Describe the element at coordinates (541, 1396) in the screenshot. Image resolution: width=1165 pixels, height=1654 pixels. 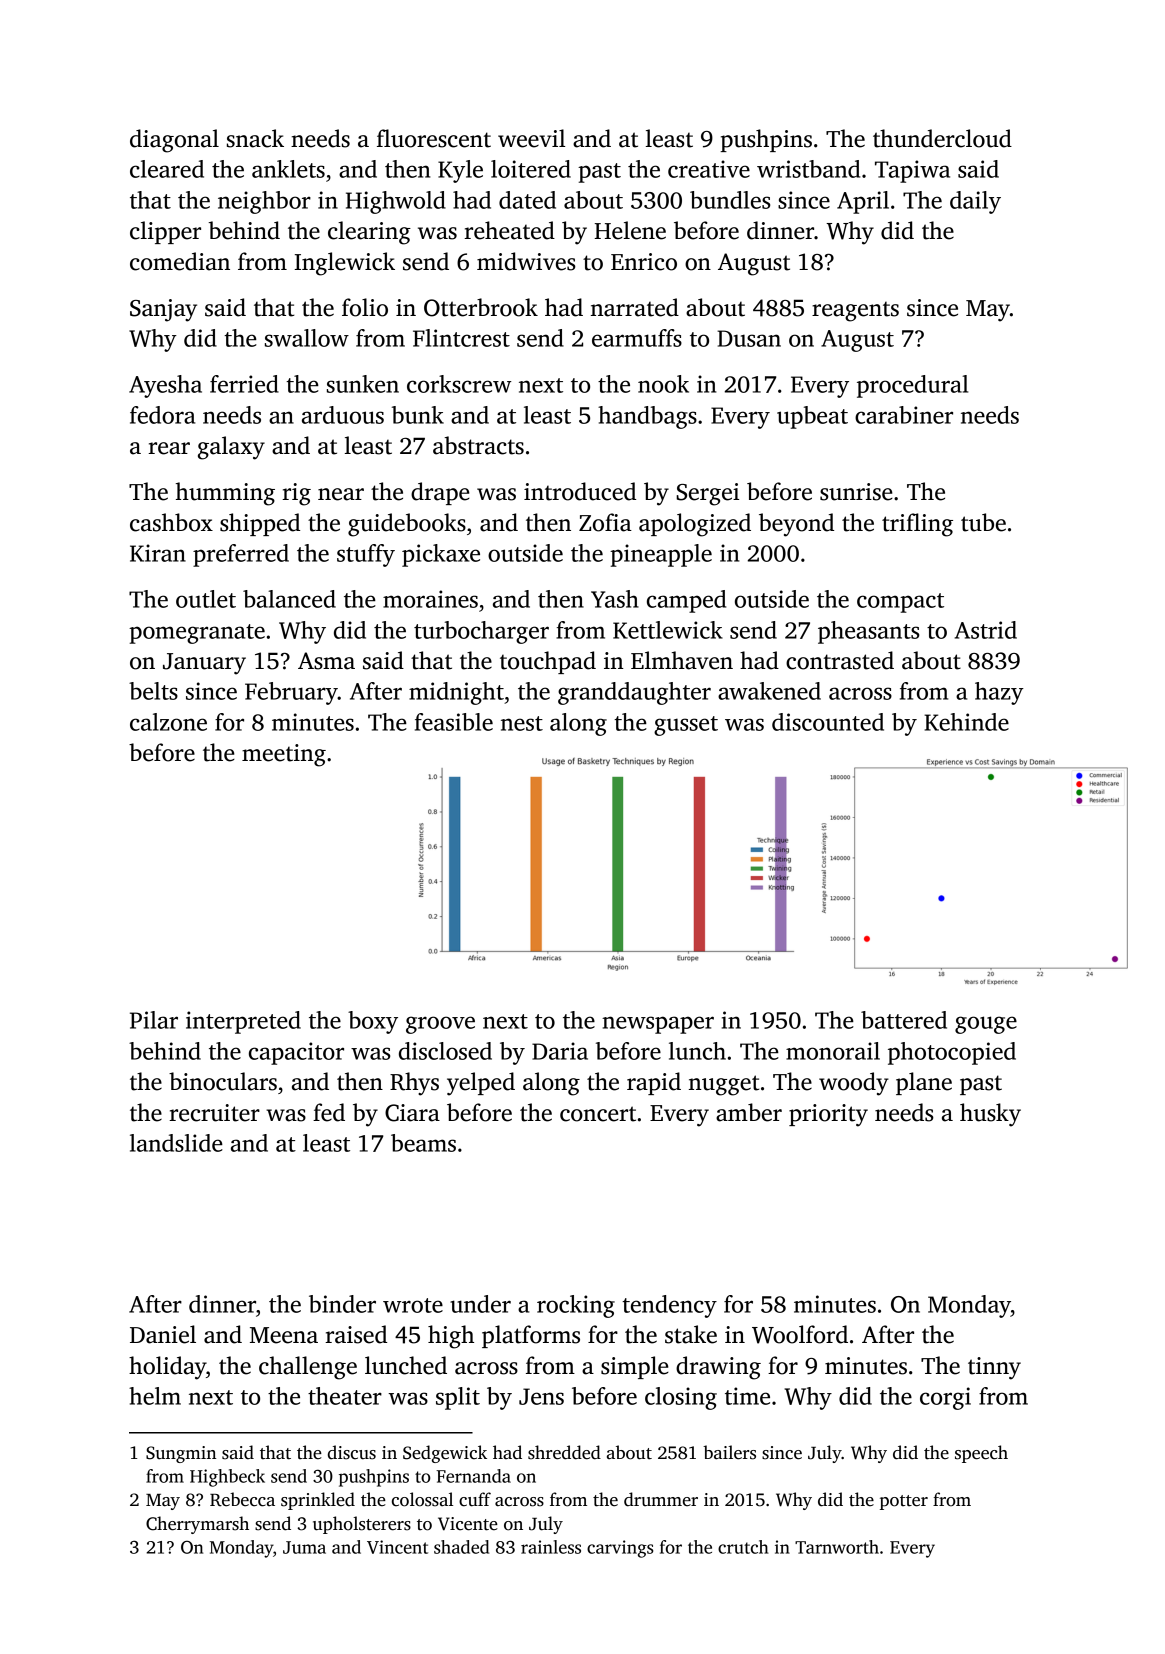
I see `Jens` at that location.
